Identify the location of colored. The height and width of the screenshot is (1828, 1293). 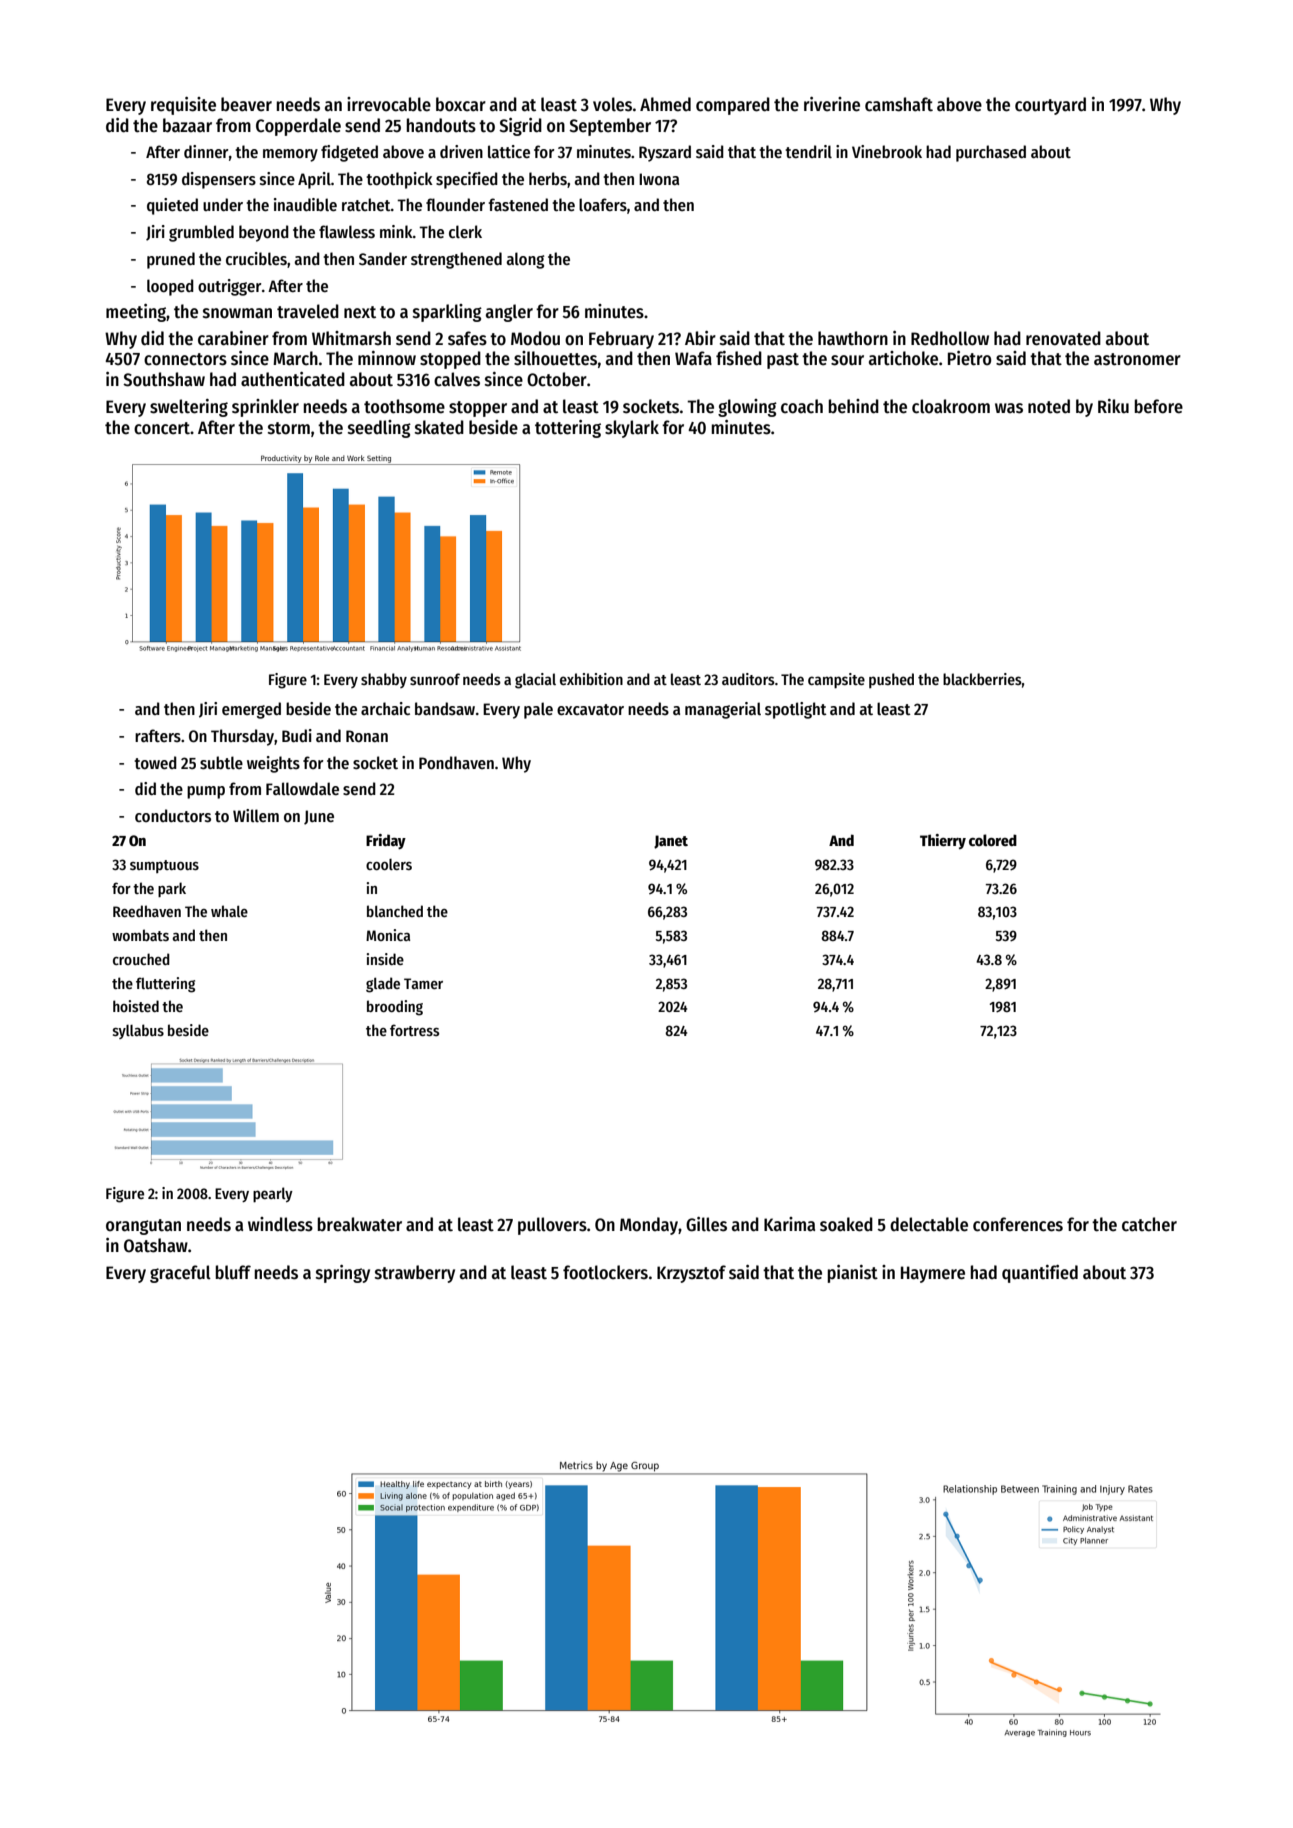
(993, 840).
